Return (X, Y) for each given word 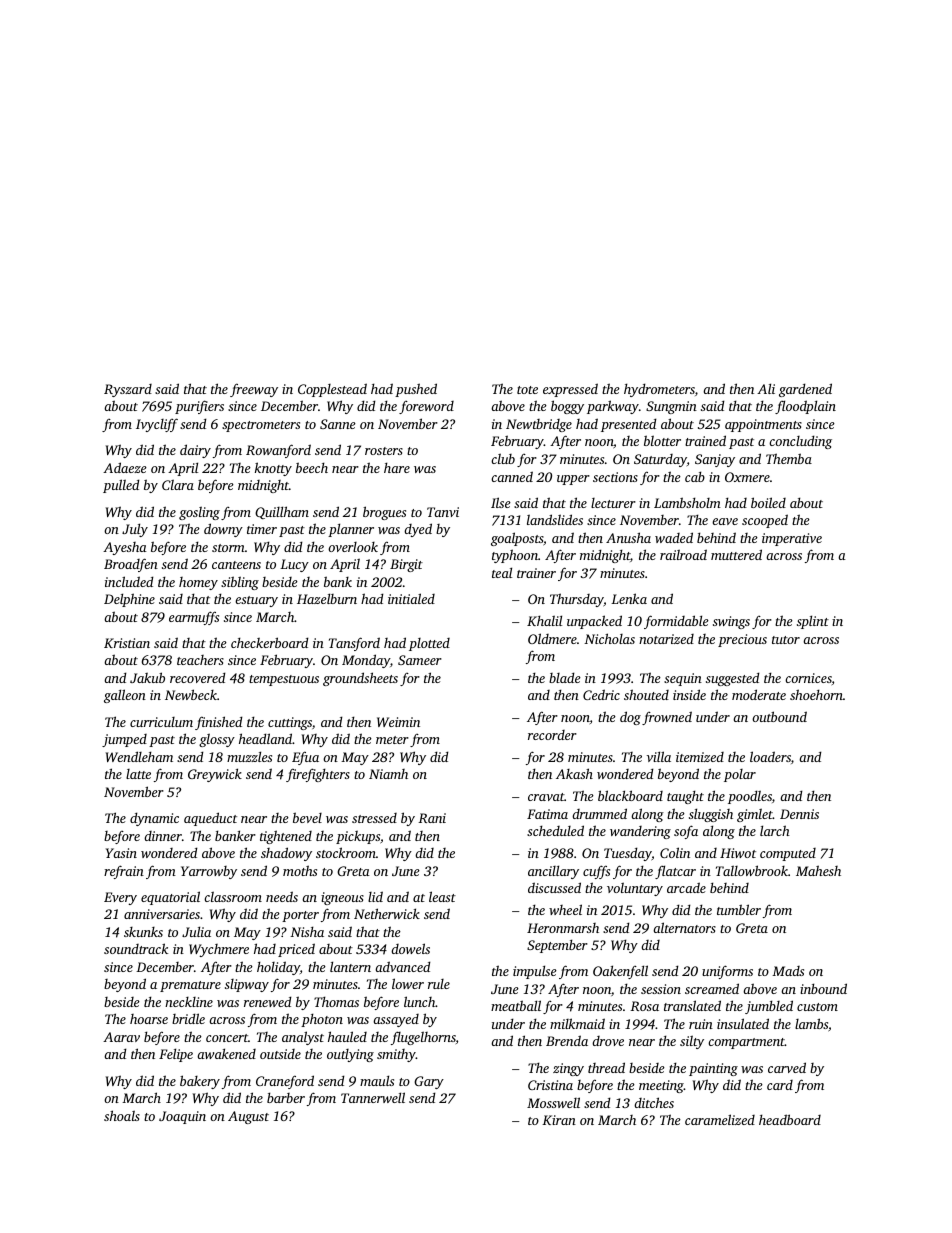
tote (527, 390)
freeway (254, 390)
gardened (805, 390)
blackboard (630, 795)
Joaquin (182, 1117)
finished (219, 723)
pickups (358, 837)
